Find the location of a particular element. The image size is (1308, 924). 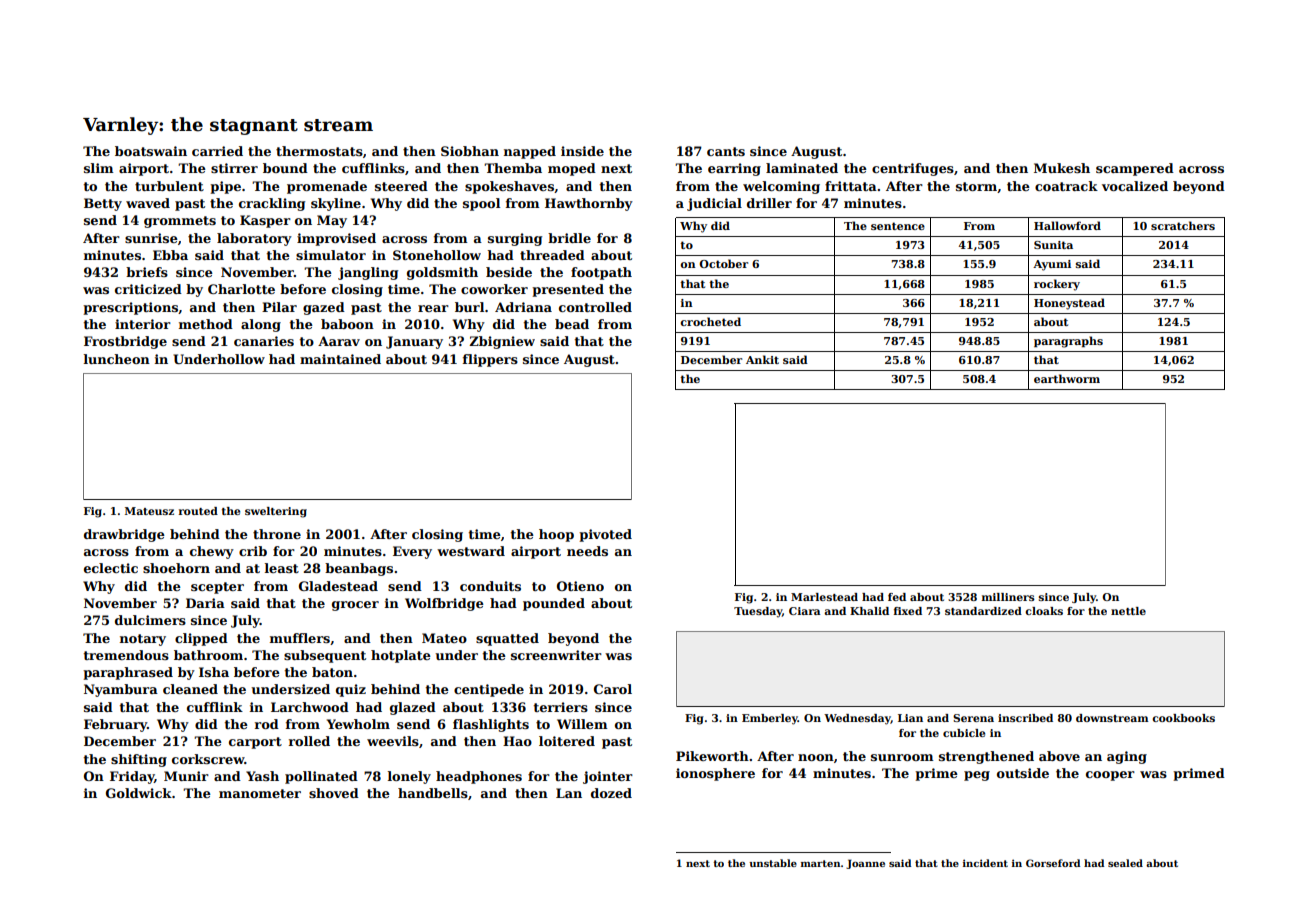

improvised is located at coordinates (336, 239).
